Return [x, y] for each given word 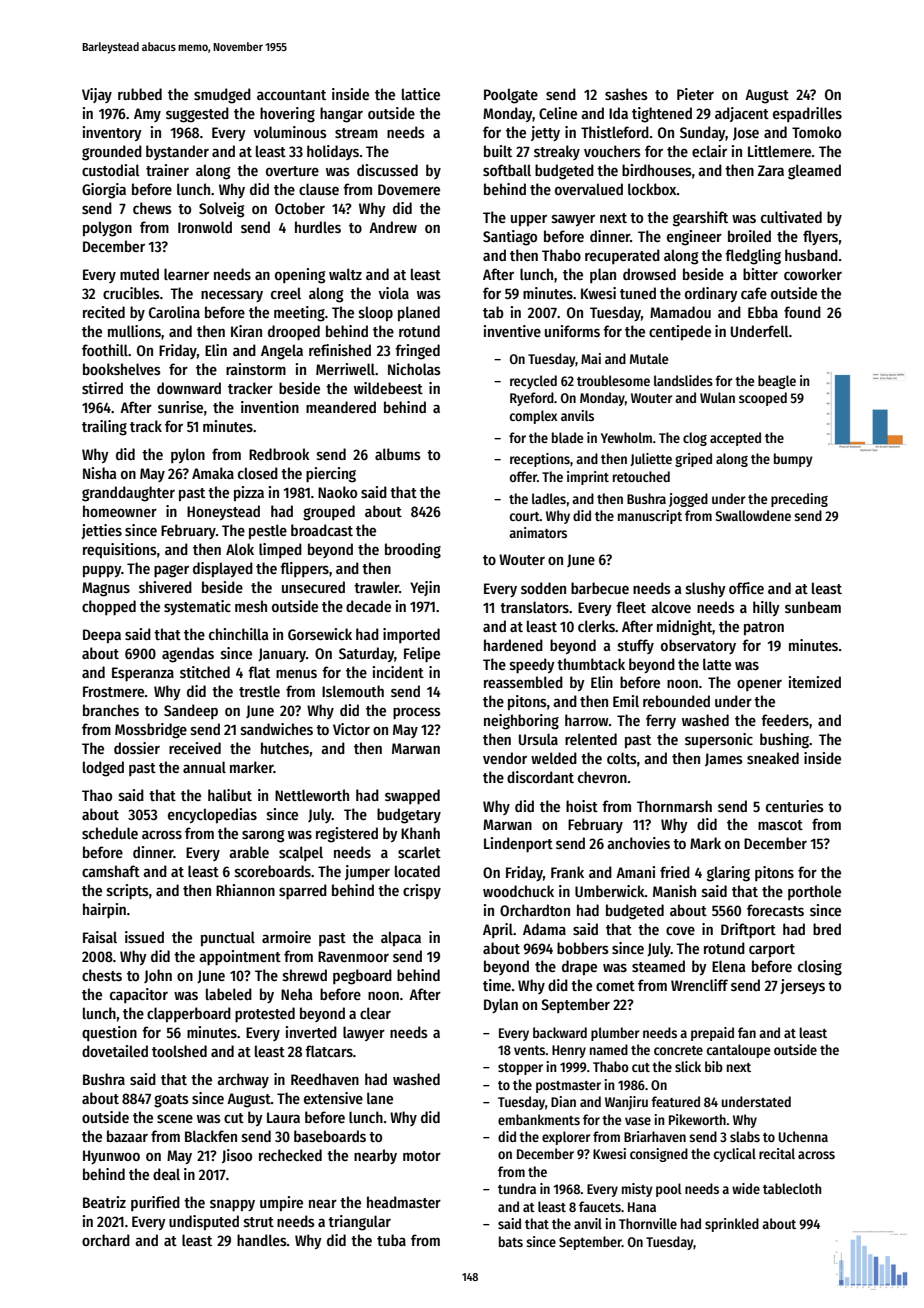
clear [375, 1013]
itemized [815, 682]
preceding [799, 500]
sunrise [180, 407]
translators [534, 607]
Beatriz [104, 1202]
